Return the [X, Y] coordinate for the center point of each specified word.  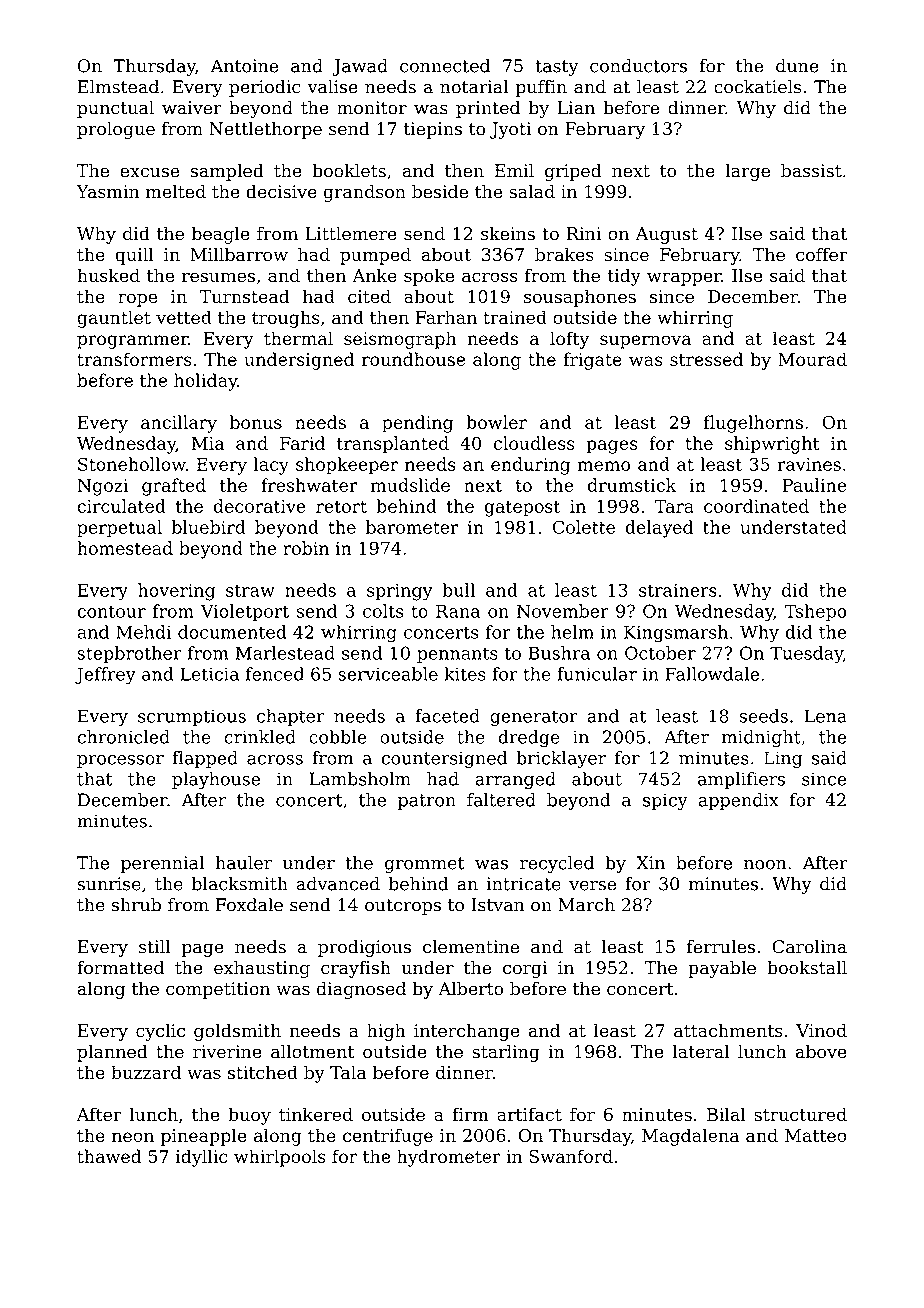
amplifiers [741, 780]
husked [108, 275]
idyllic [202, 1158]
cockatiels [757, 87]
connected [445, 66]
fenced [275, 674]
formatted [120, 967]
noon [765, 865]
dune [797, 66]
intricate [524, 884]
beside [440, 191]
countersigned [444, 760]
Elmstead [118, 87]
